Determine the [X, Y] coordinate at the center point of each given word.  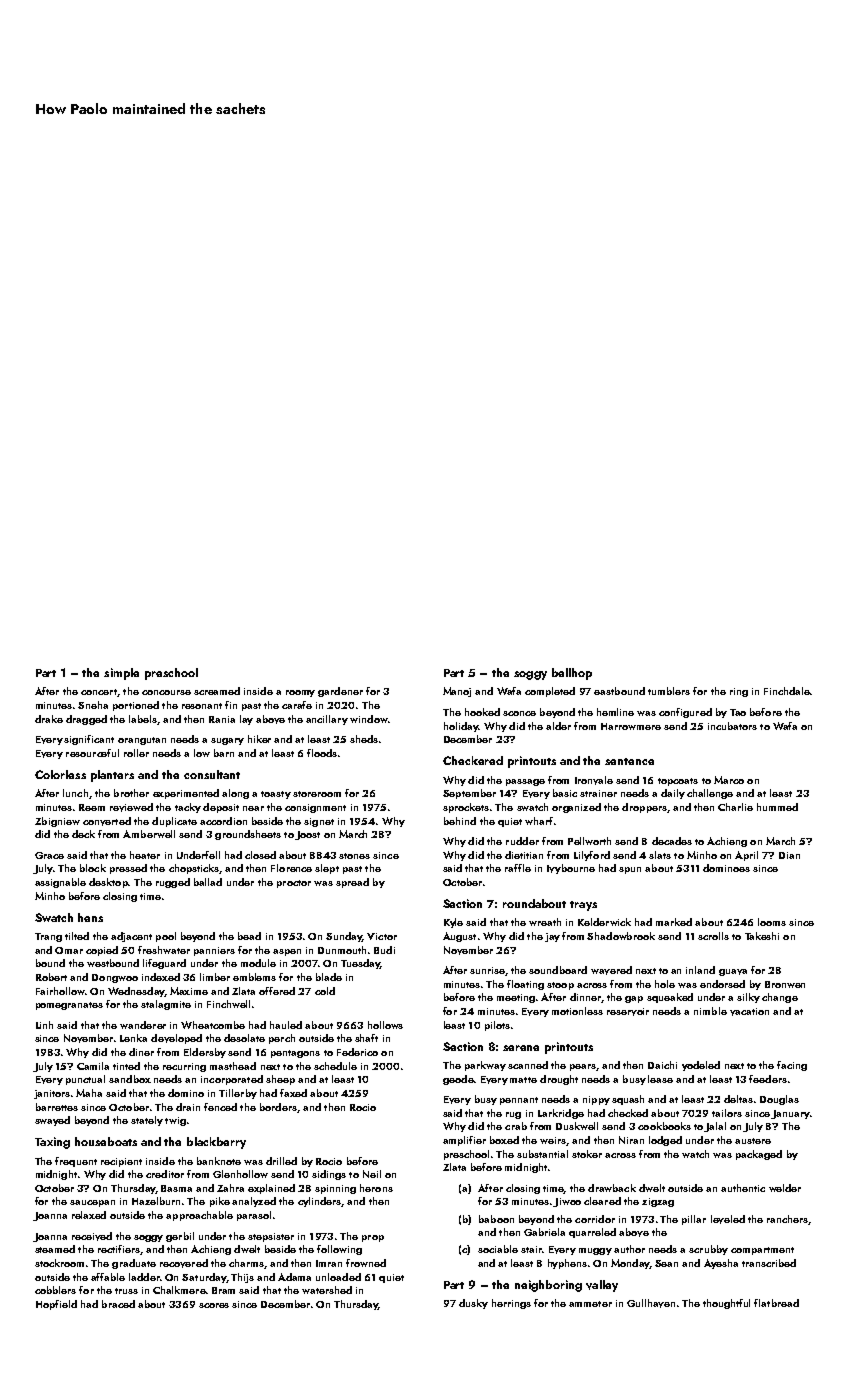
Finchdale [787, 691]
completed [550, 692]
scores [214, 1305]
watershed [327, 1290]
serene [521, 1048]
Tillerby [238, 1094]
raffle [518, 868]
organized [576, 808]
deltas [738, 1099]
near [253, 808]
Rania [222, 719]
